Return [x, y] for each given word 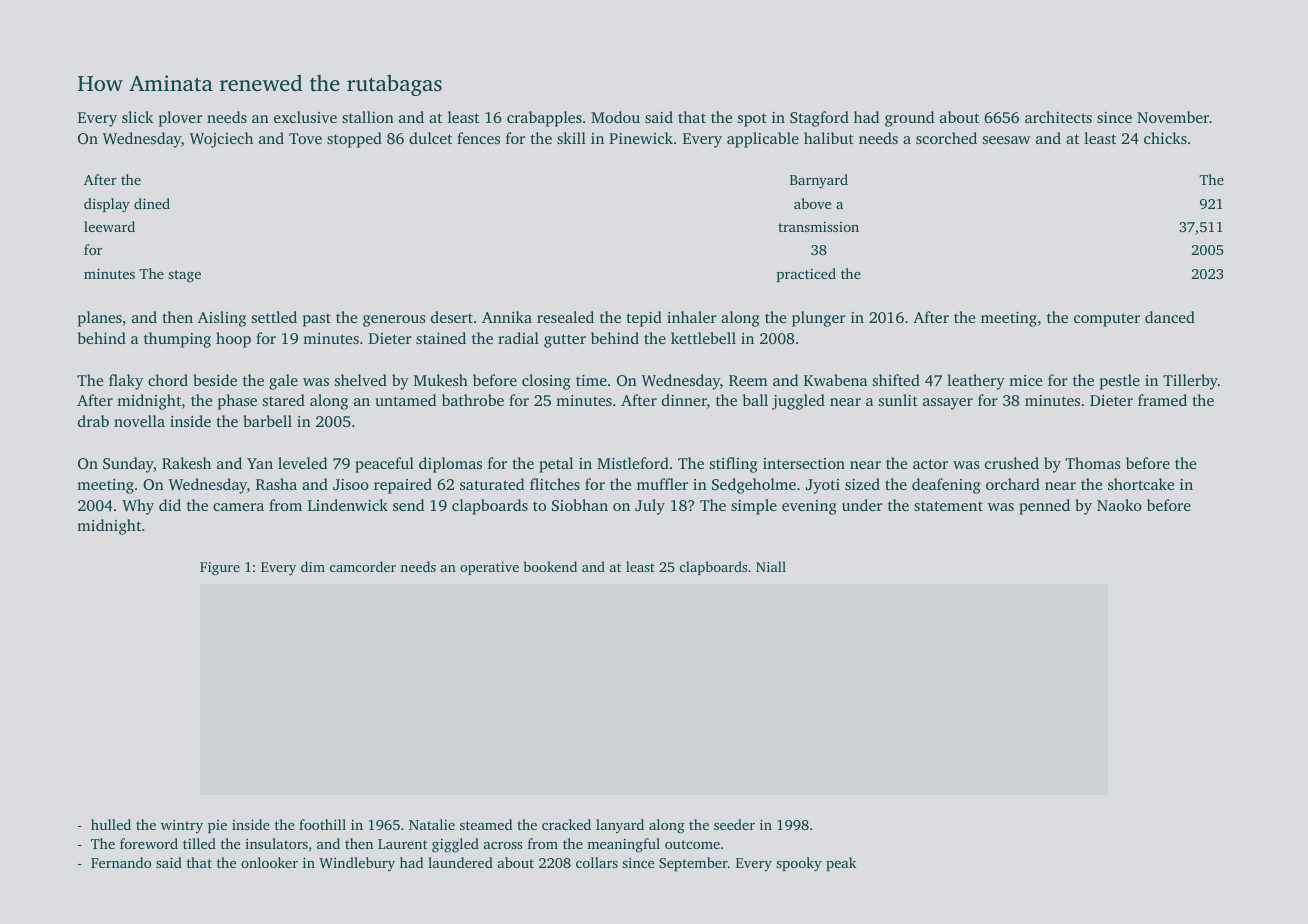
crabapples [544, 119]
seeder [734, 824]
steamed [486, 824]
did [170, 505]
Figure [220, 568]
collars [597, 862]
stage [184, 276]
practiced [806, 275]
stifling [733, 465]
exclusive [305, 117]
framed [1162, 400]
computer [1107, 320]
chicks [1165, 138]
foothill [322, 824]
